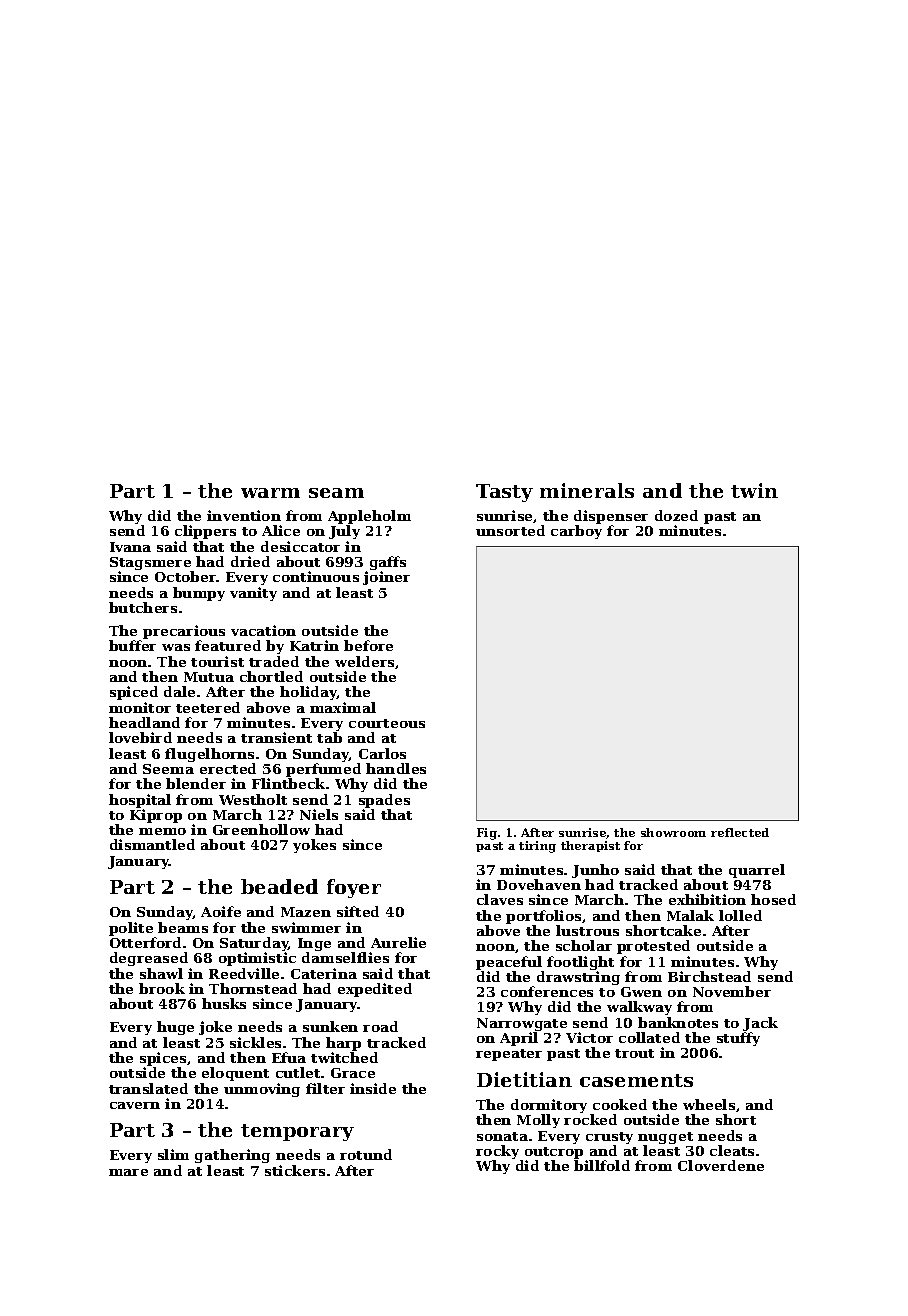 The width and height of the screenshot is (908, 1316). Describe the element at coordinates (760, 1024) in the screenshot. I see `Jack` at that location.
